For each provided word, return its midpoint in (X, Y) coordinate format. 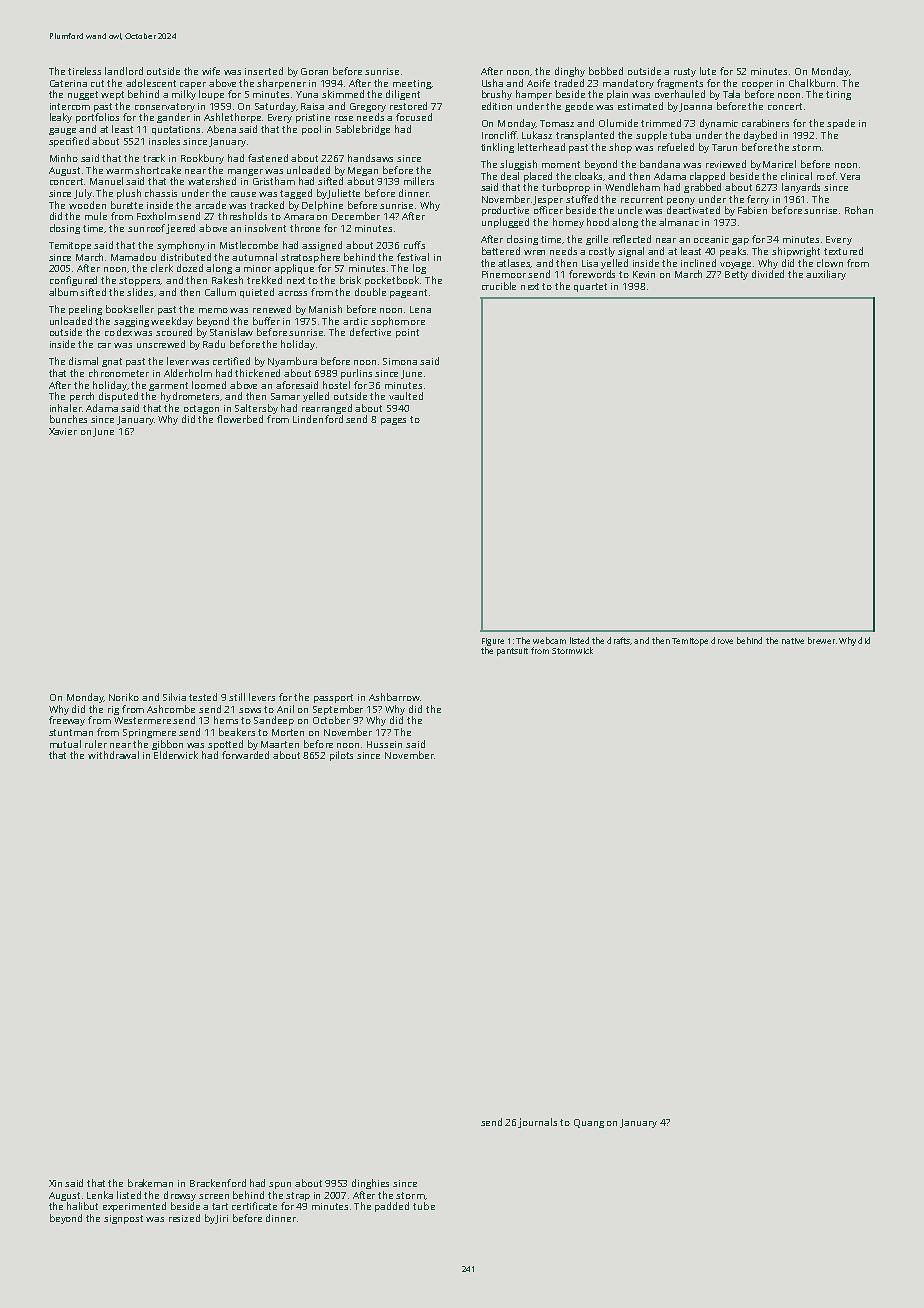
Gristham (274, 181)
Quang (589, 1123)
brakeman (150, 1183)
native (793, 641)
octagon (201, 409)
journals (538, 1123)
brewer (821, 640)
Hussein (384, 744)
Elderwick (176, 755)
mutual (65, 744)
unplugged (505, 223)
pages (393, 421)
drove (722, 640)
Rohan (859, 210)
